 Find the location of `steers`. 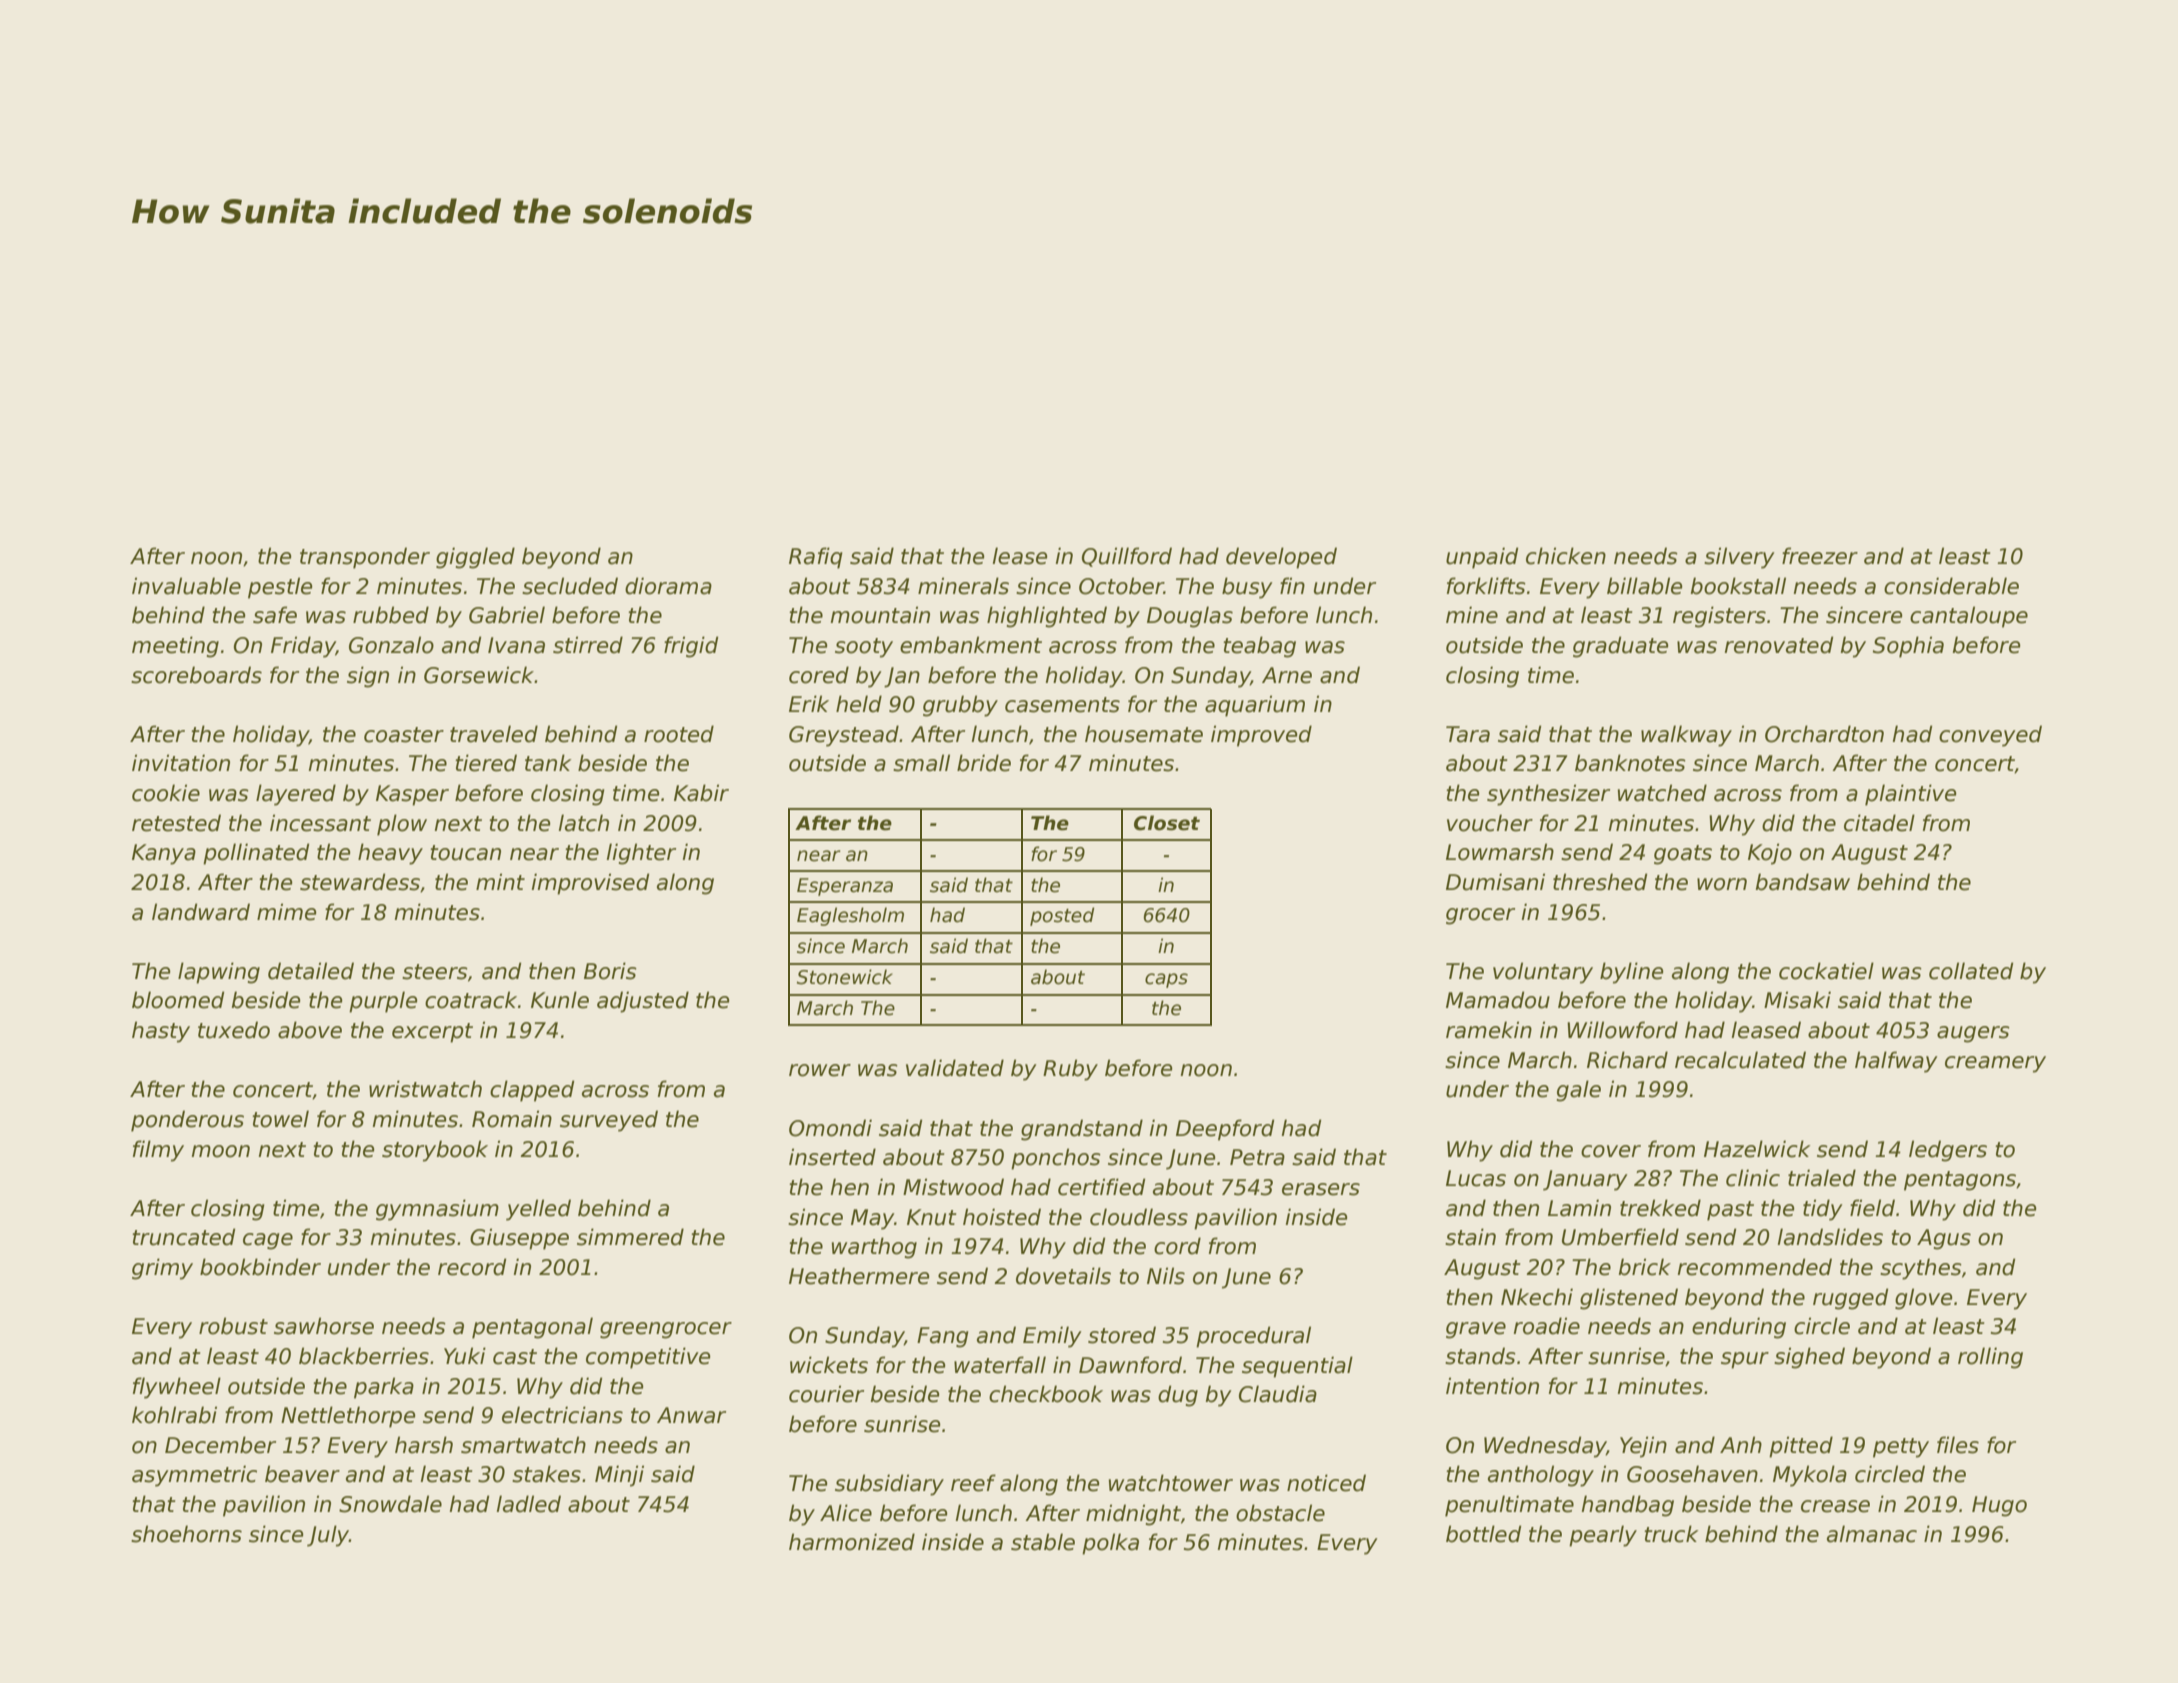

steers is located at coordinates (435, 972).
